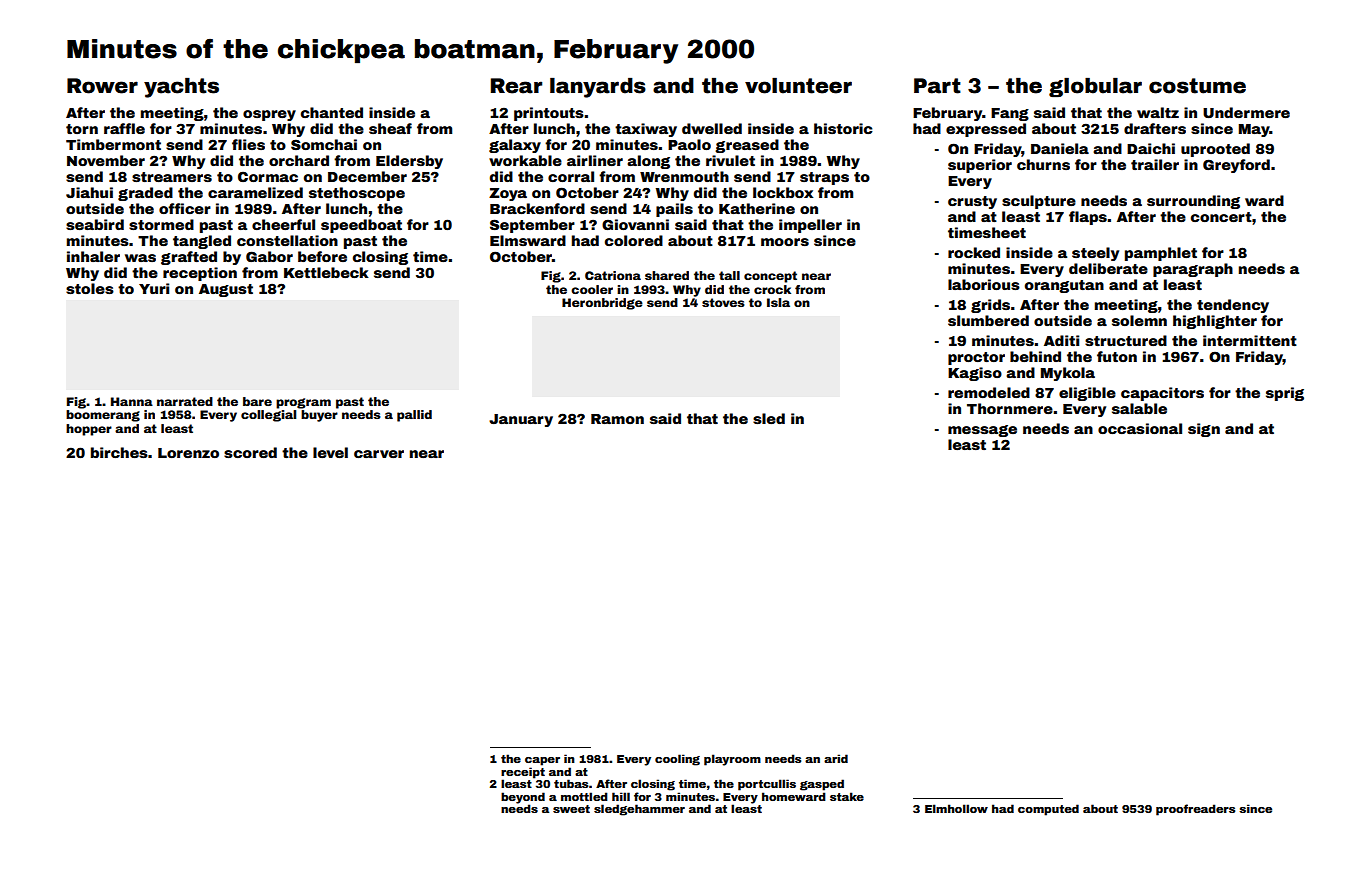 This screenshot has width=1372, height=887. Describe the element at coordinates (646, 130) in the screenshot. I see `taxiway` at that location.
